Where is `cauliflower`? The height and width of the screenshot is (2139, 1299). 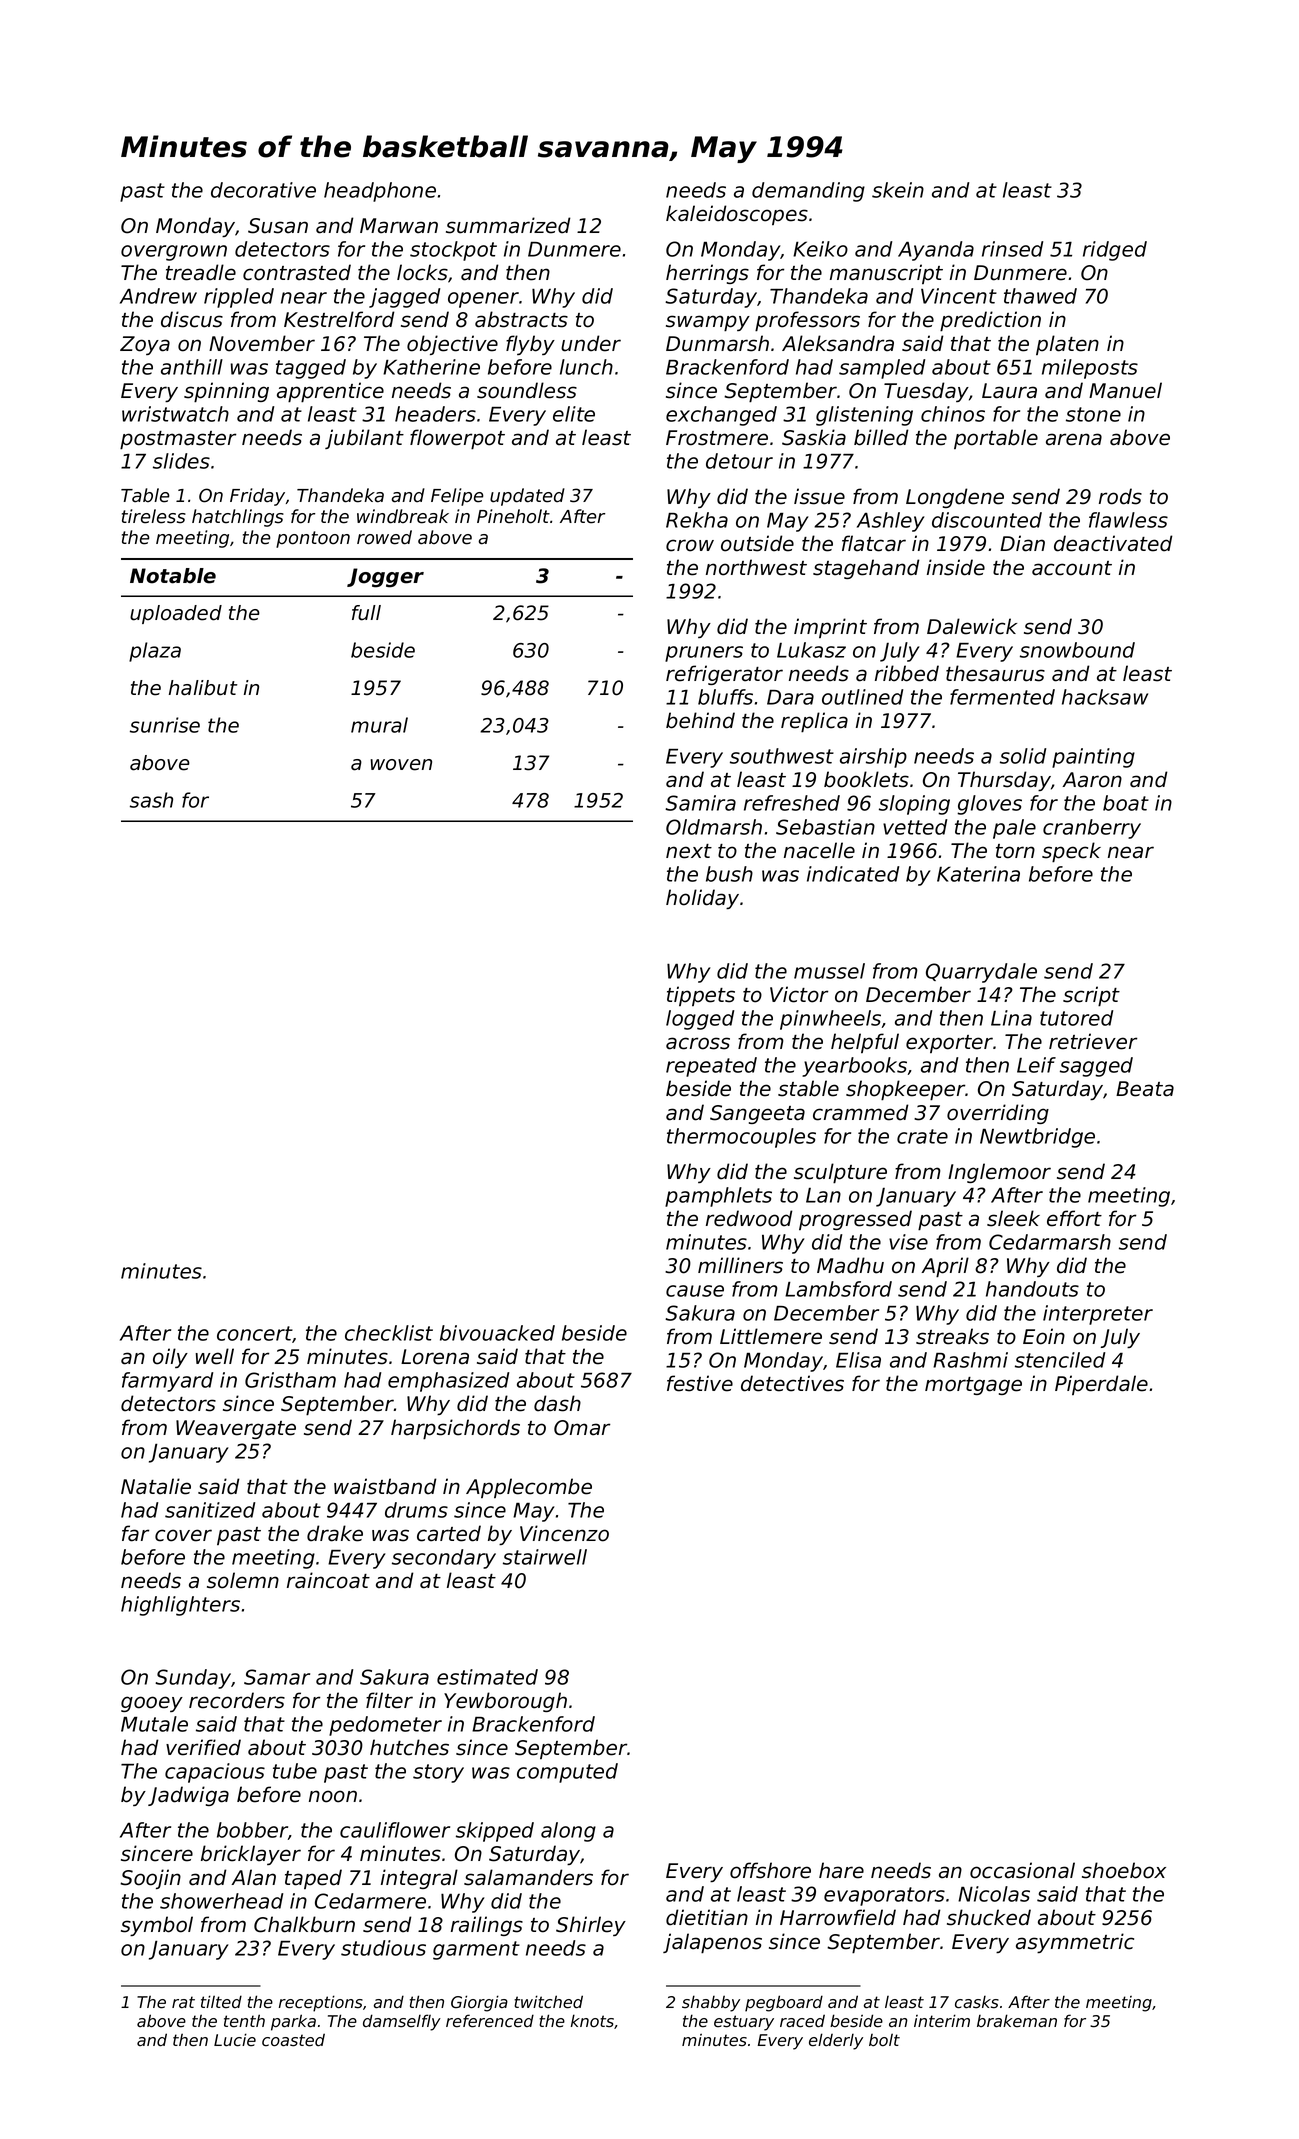 cauliflower is located at coordinates (395, 1830).
